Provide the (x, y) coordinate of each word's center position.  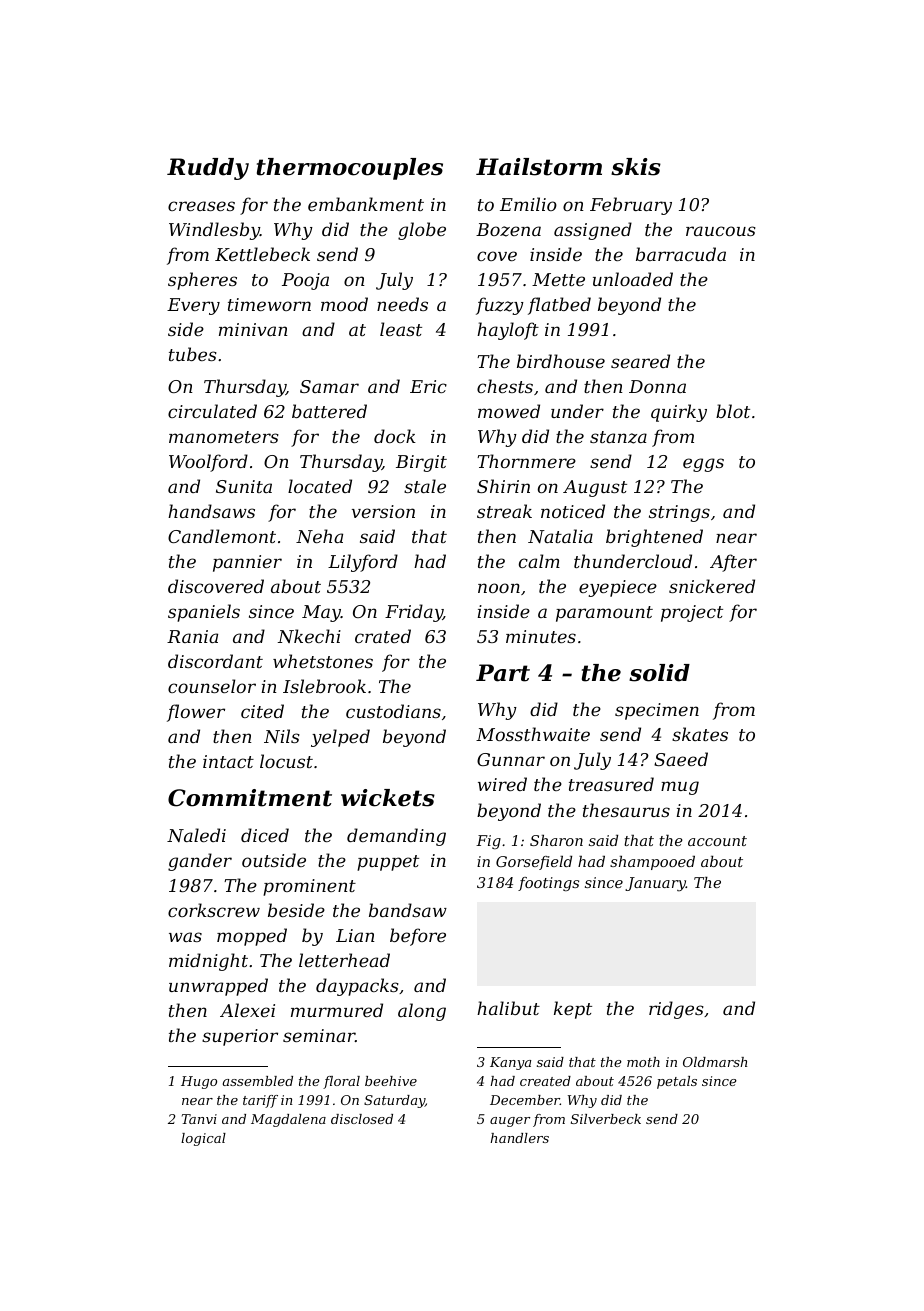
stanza (618, 437)
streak (504, 511)
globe (422, 231)
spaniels (204, 613)
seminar (319, 1035)
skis (636, 167)
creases (201, 206)
